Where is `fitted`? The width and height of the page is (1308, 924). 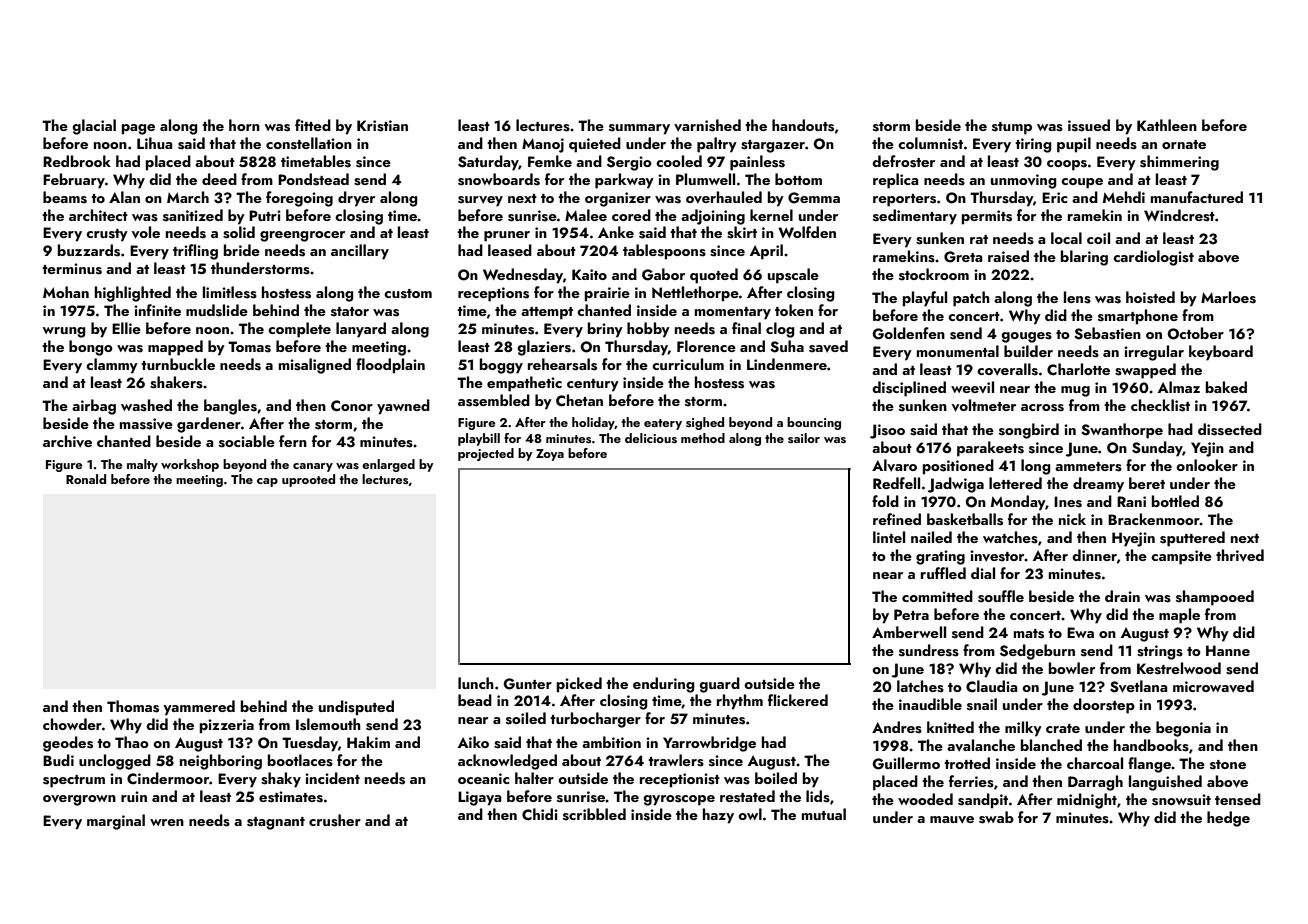 fitted is located at coordinates (313, 125).
